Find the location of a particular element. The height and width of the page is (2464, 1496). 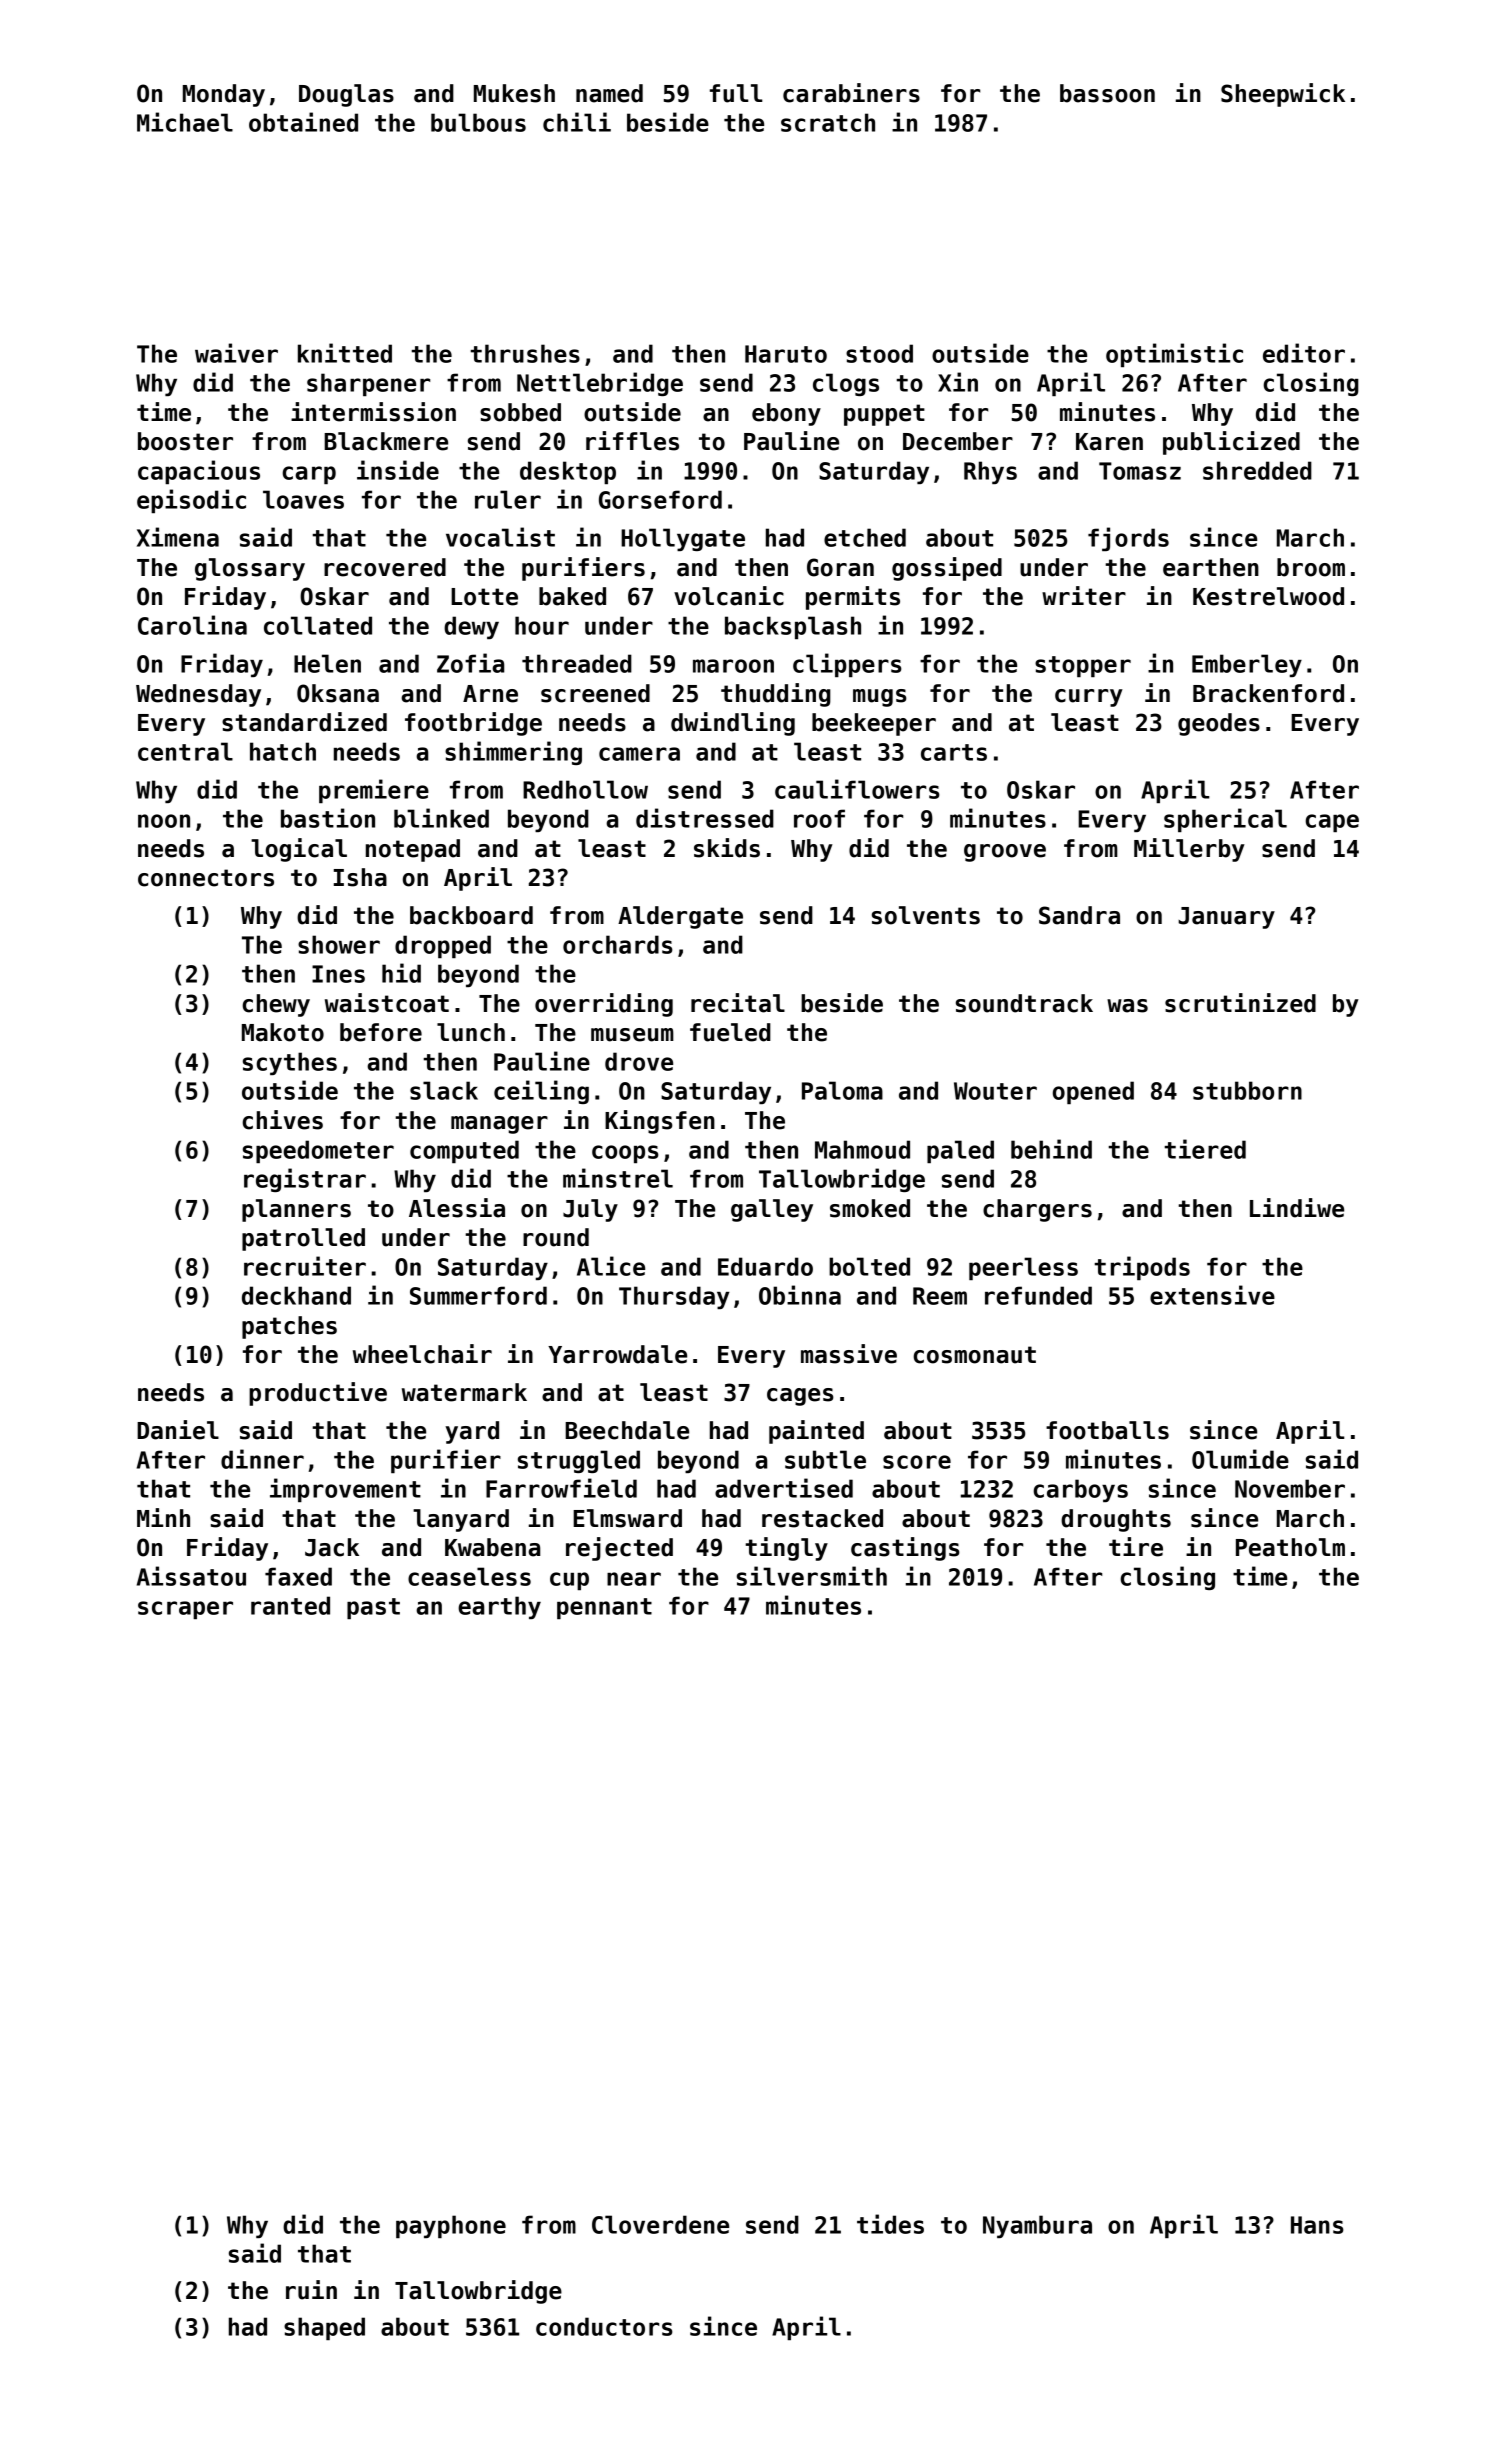

shaped is located at coordinates (324, 2328).
